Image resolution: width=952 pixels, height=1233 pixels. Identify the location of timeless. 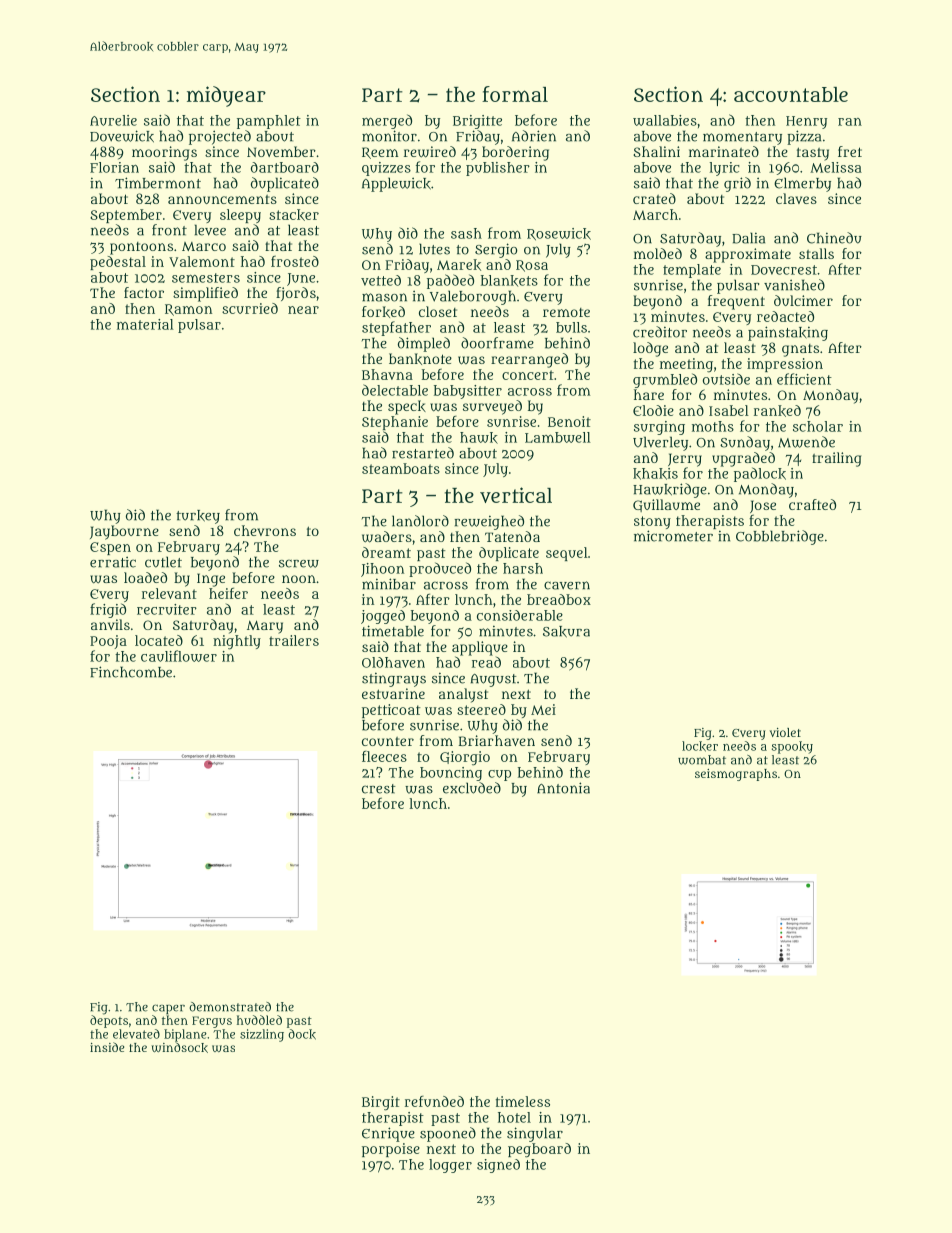
(523, 1101).
